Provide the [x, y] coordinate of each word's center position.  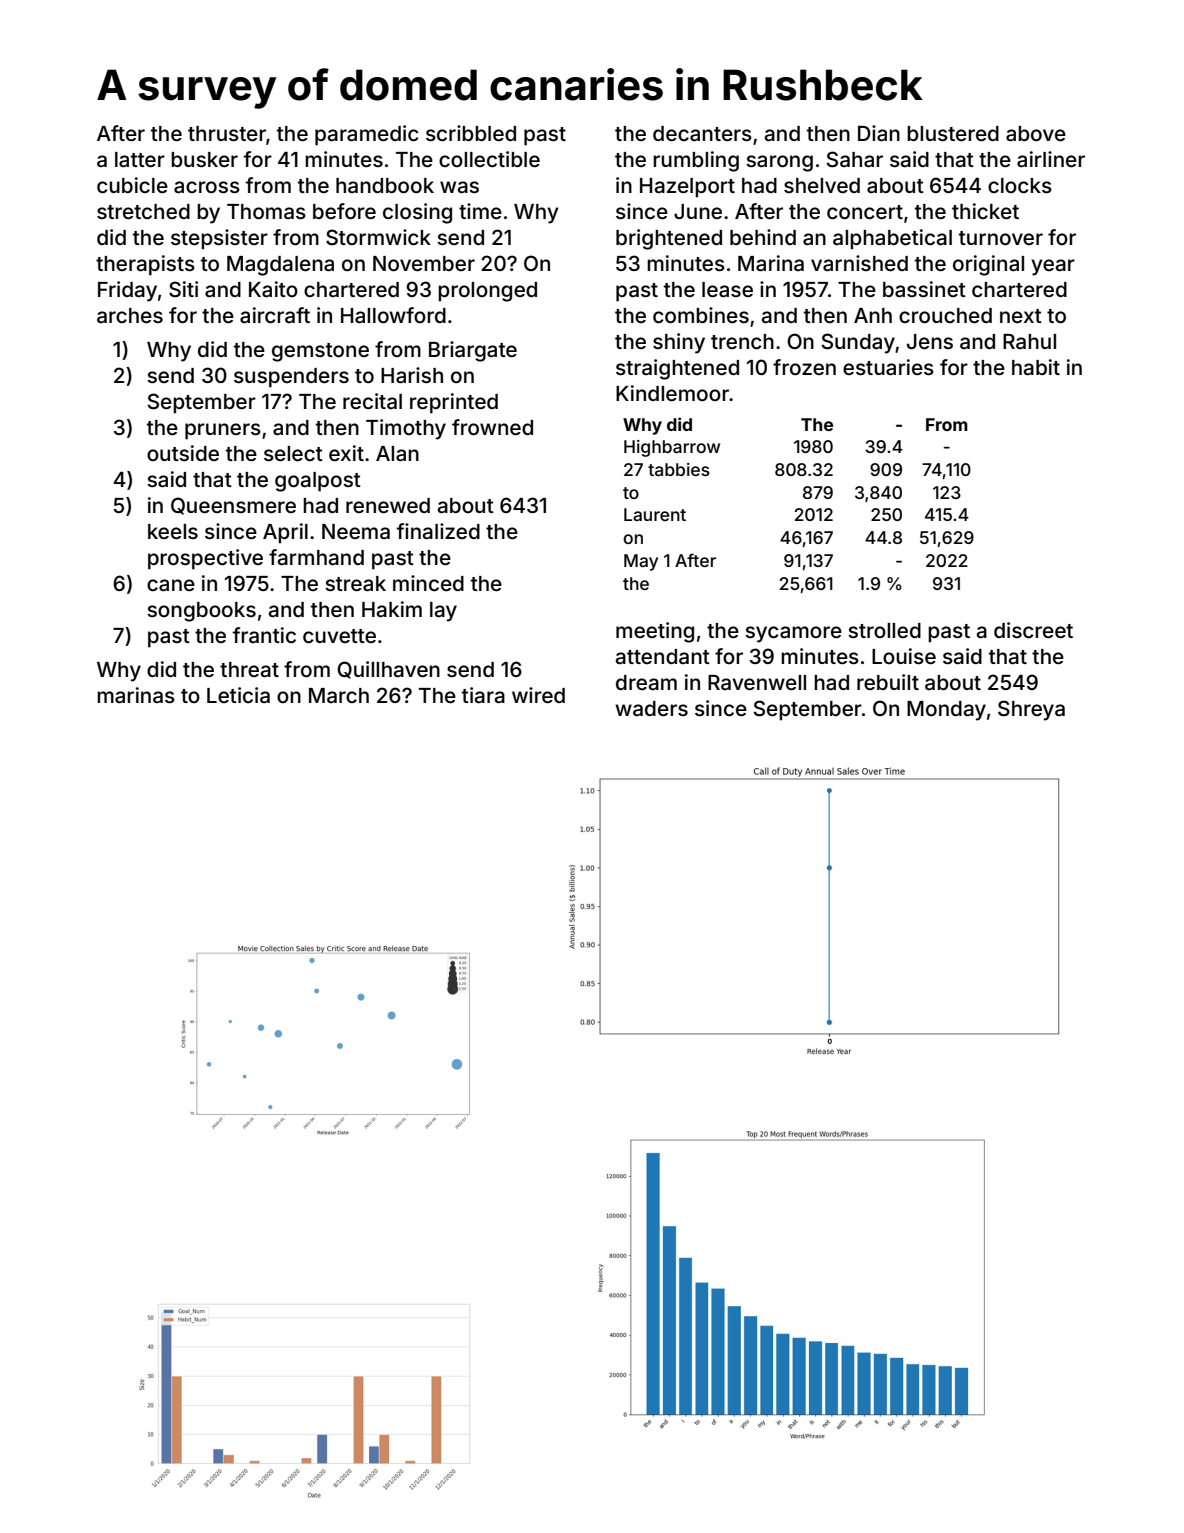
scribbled [471, 133]
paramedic [367, 135]
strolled [884, 630]
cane [171, 585]
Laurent [655, 514]
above [1036, 134]
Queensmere [233, 506]
